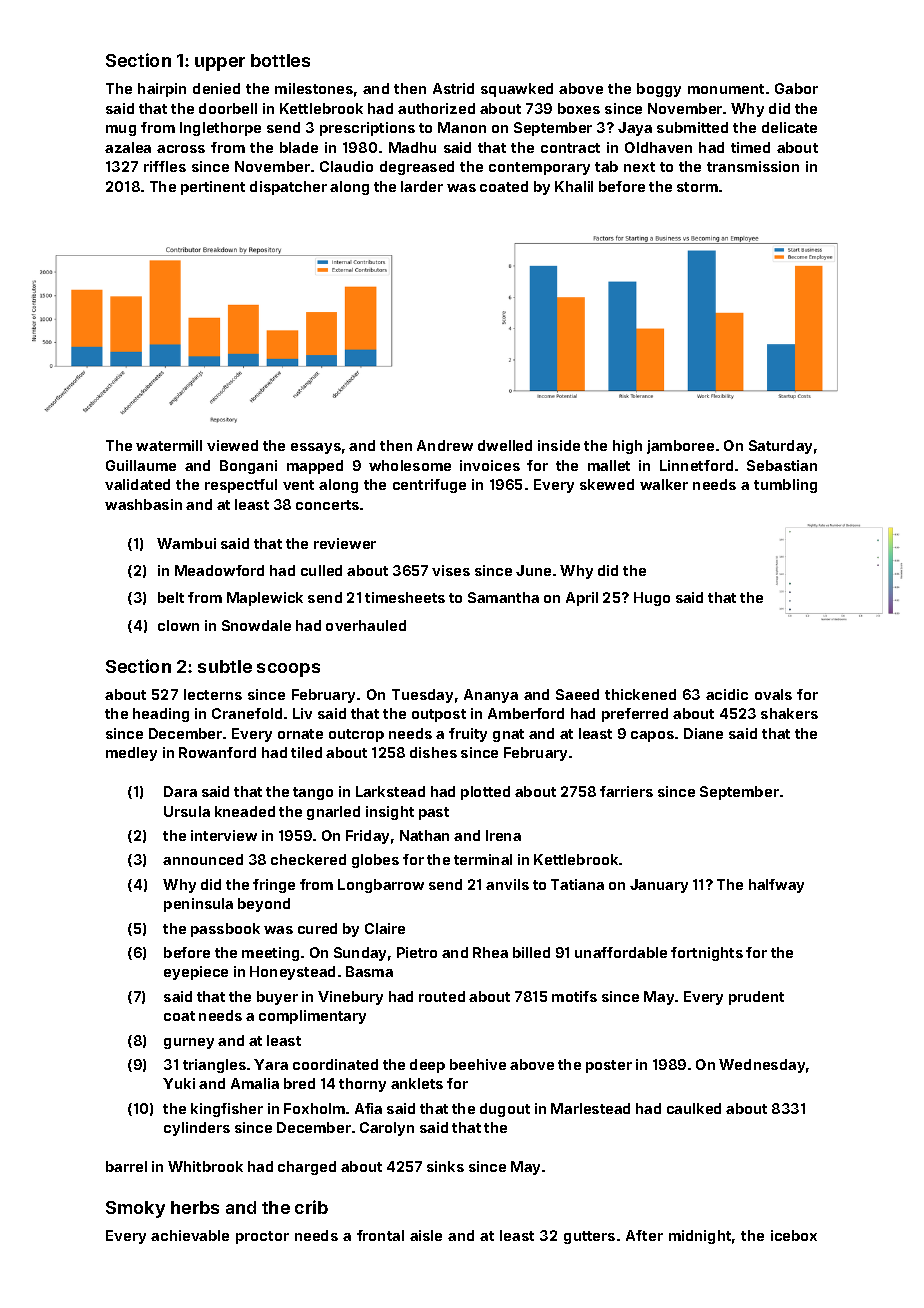 This screenshot has height=1308, width=924. I want to click on prudent, so click(756, 998).
